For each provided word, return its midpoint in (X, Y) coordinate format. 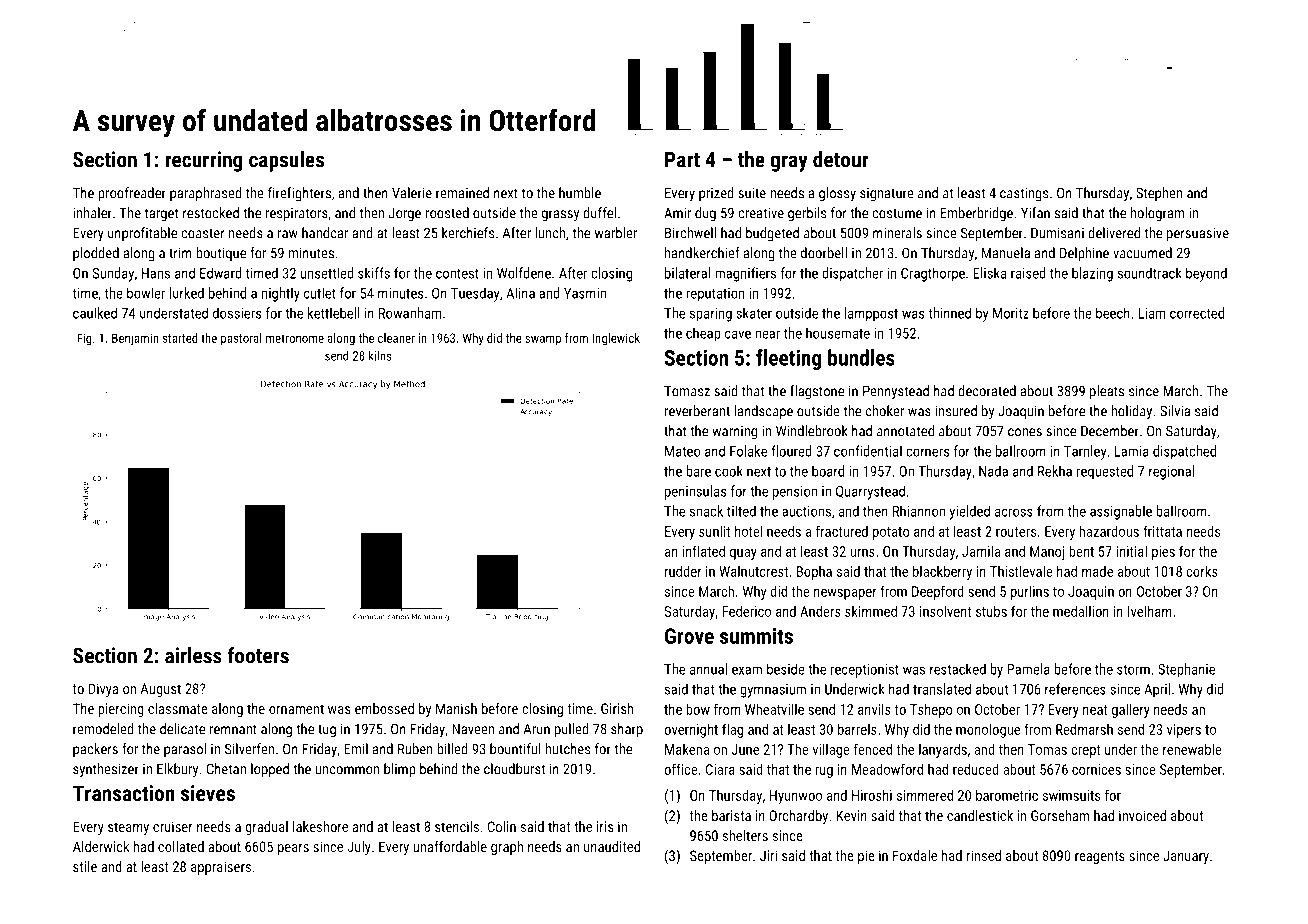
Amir (677, 213)
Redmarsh (1084, 729)
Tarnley (1085, 452)
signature (887, 195)
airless (193, 655)
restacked (958, 669)
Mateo (682, 451)
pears (293, 849)
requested (1105, 472)
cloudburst (514, 769)
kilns (380, 356)
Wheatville (774, 709)
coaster (203, 233)
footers (258, 655)
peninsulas (695, 492)
